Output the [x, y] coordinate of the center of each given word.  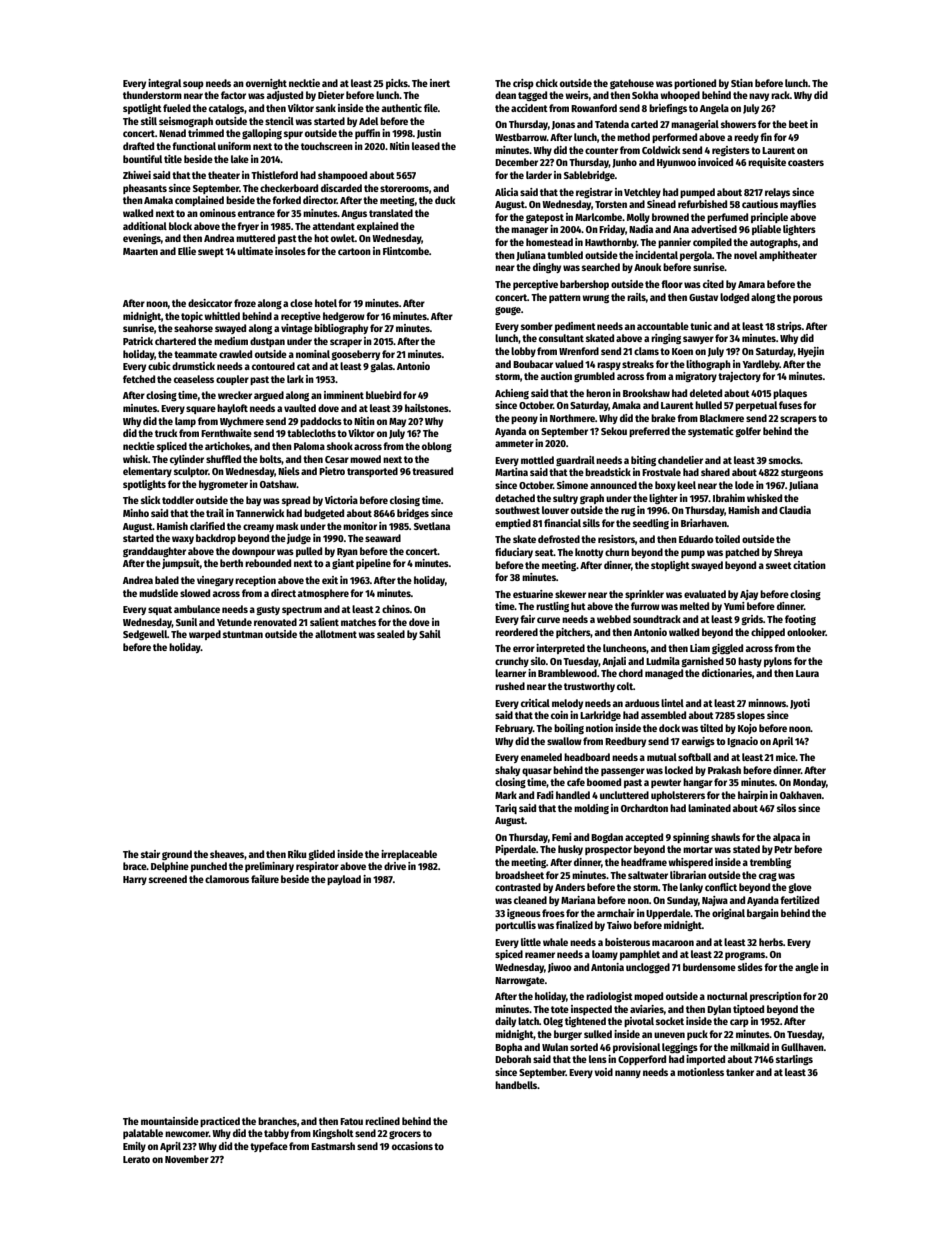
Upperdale [668, 914]
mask [287, 526]
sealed [391, 634]
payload [344, 880]
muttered [255, 238]
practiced [220, 1122]
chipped [768, 633]
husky [570, 850]
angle [807, 968]
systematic [711, 432]
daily [505, 1022]
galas [382, 367]
